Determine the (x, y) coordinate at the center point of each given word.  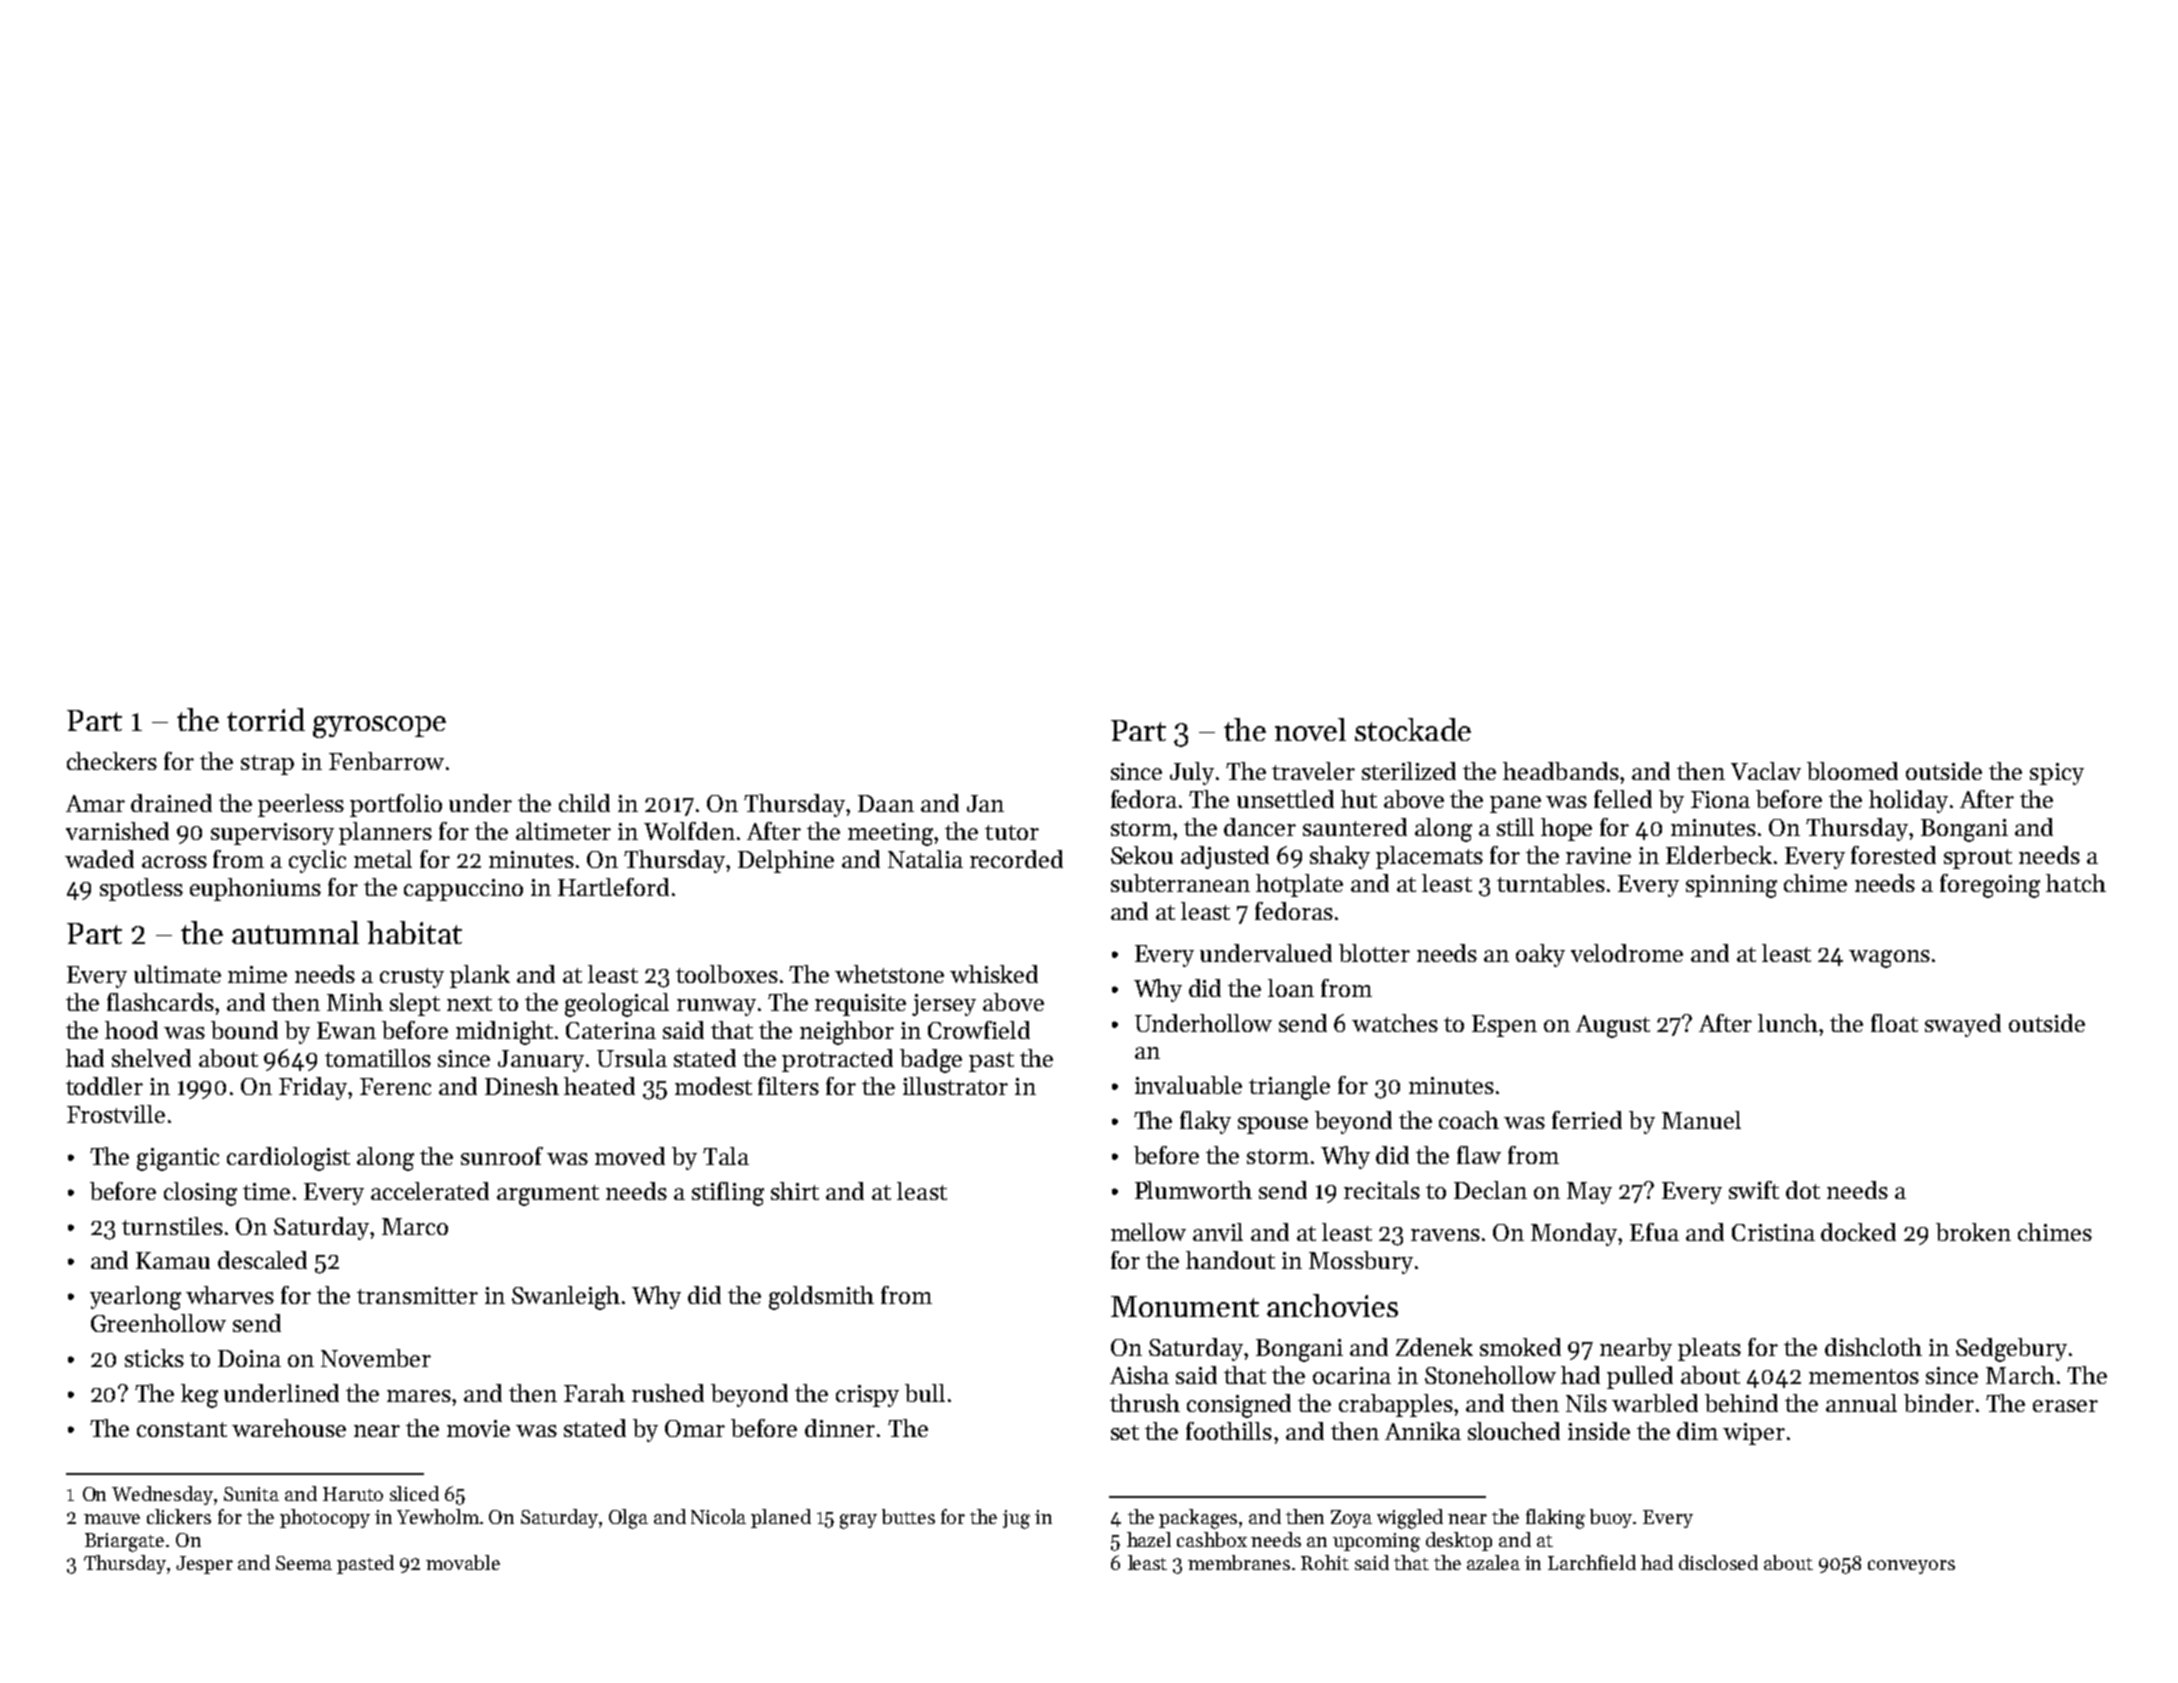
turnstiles (172, 1226)
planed (781, 1518)
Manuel (1701, 1120)
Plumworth (1193, 1190)
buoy (1612, 1518)
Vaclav (1766, 771)
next (469, 1003)
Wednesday (162, 1495)
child (584, 803)
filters (788, 1086)
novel (1310, 729)
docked (1858, 1232)
